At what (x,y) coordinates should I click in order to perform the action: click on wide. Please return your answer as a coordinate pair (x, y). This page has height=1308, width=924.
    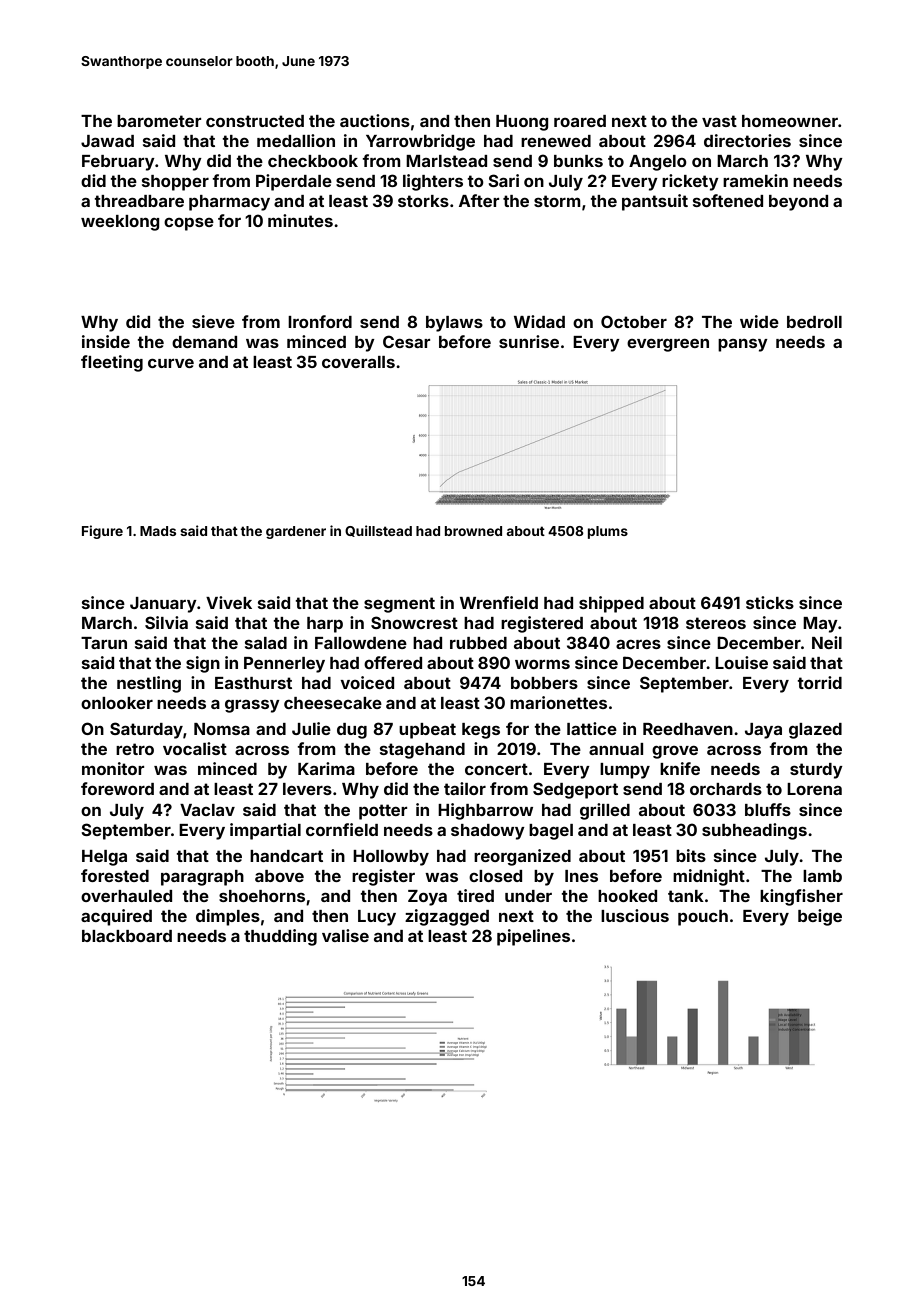
    Looking at the image, I should click on (759, 321).
